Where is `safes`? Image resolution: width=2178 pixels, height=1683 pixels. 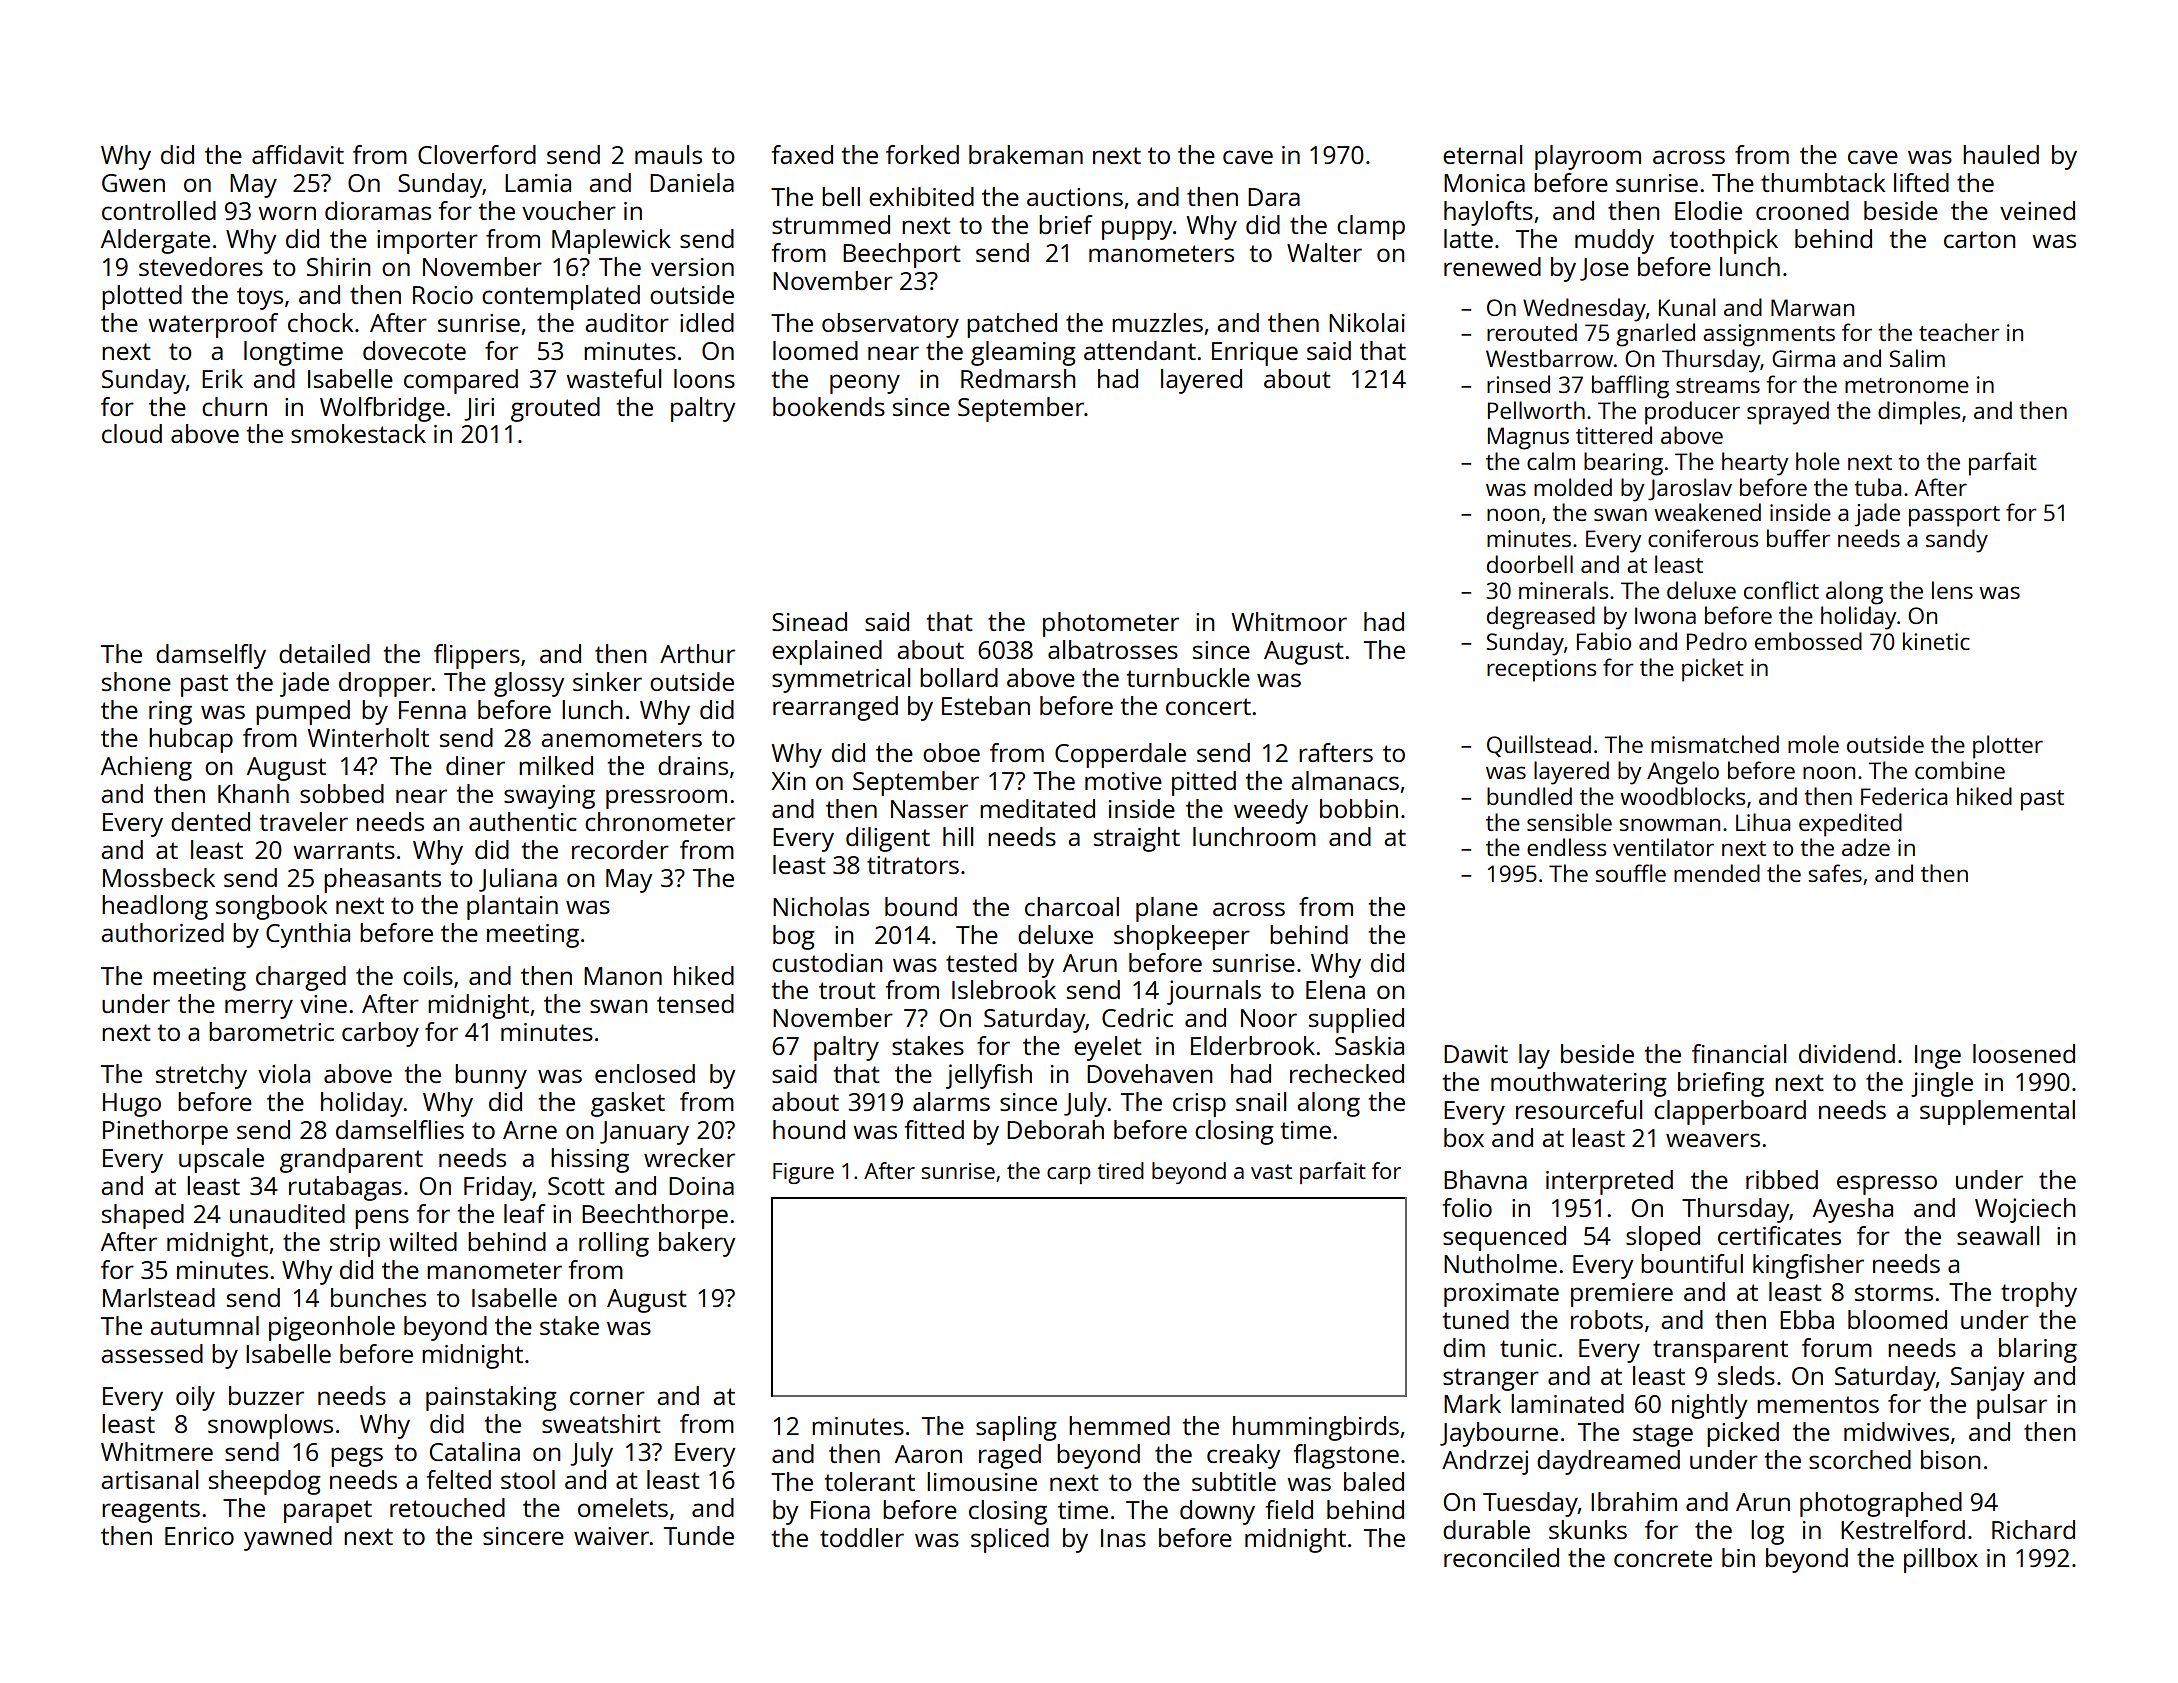 safes is located at coordinates (1835, 873).
